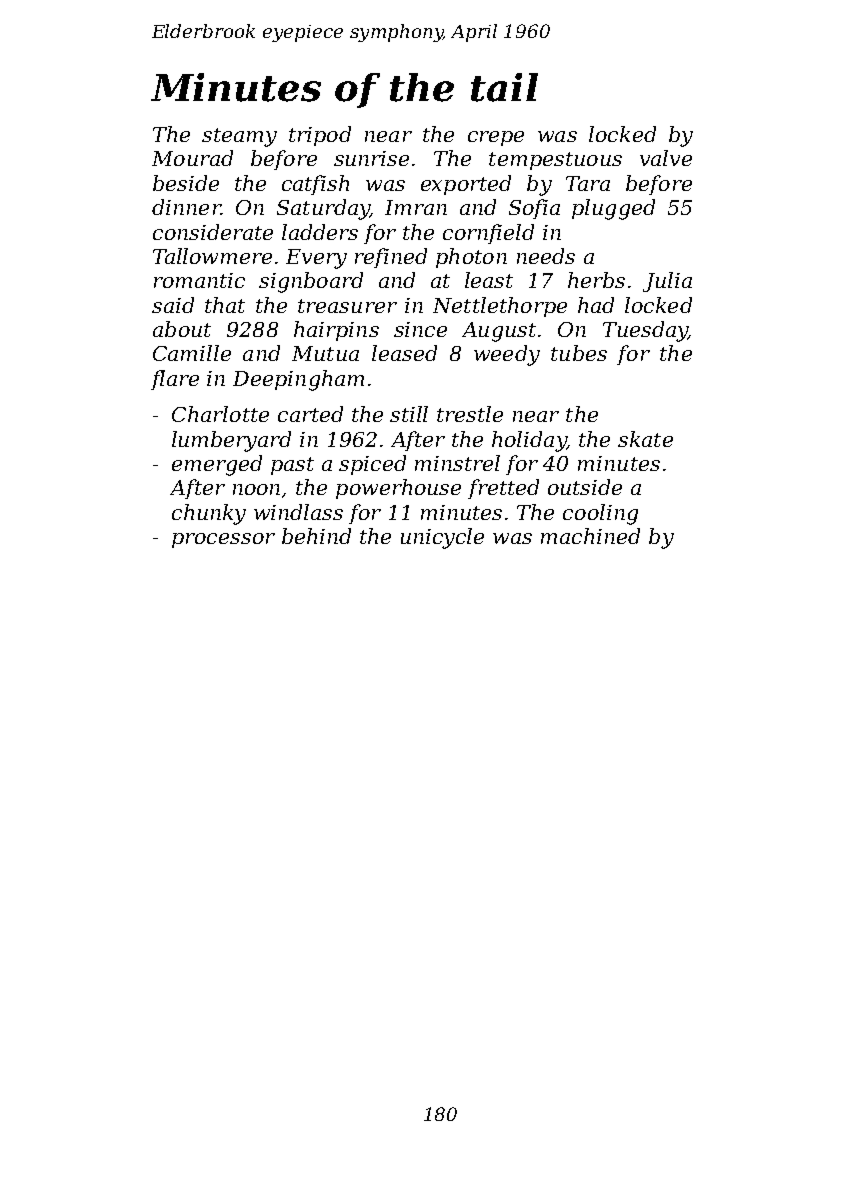 The width and height of the page is (845, 1199). I want to click on processor, so click(223, 540).
